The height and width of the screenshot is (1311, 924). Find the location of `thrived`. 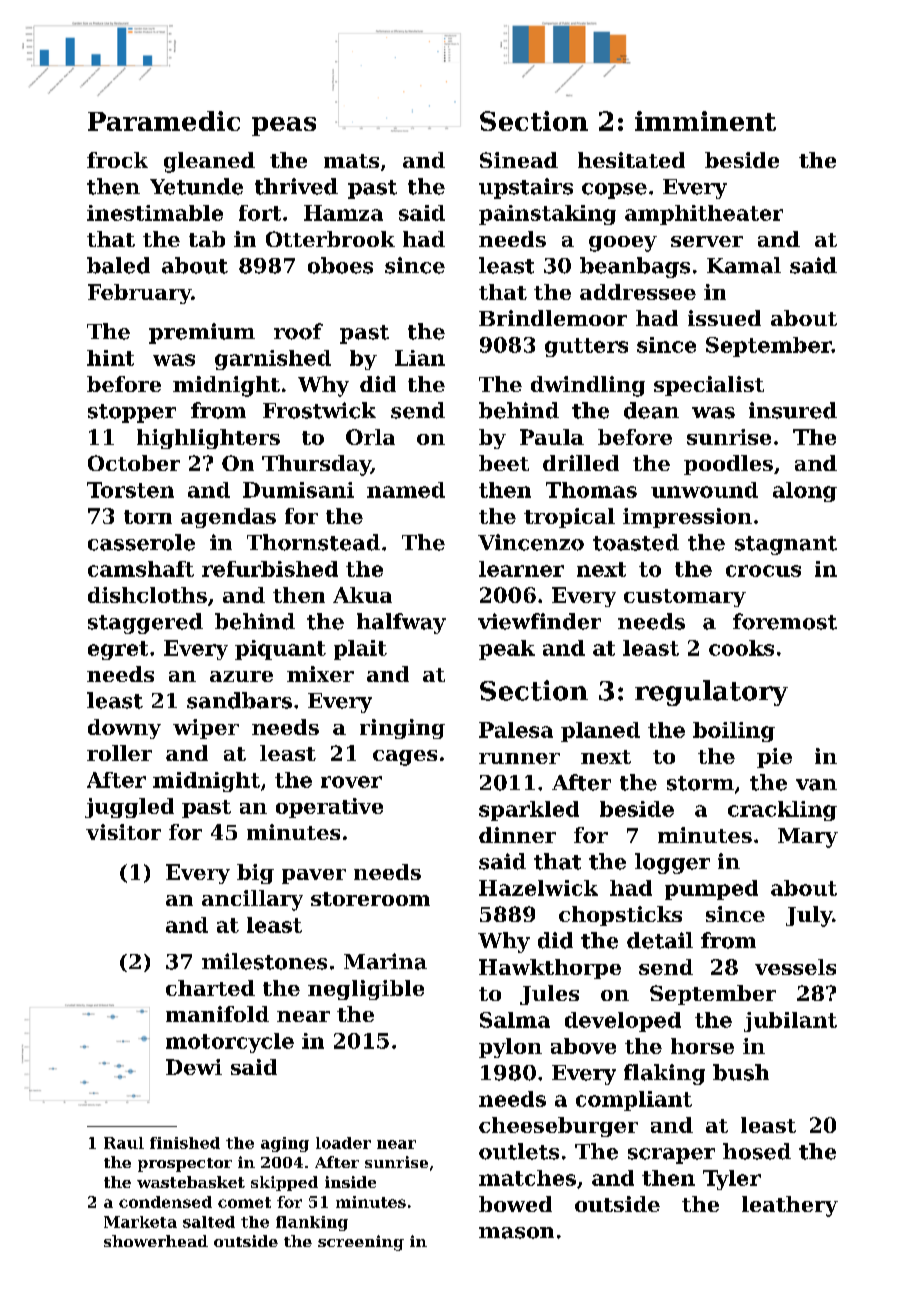

thrived is located at coordinates (296, 186).
